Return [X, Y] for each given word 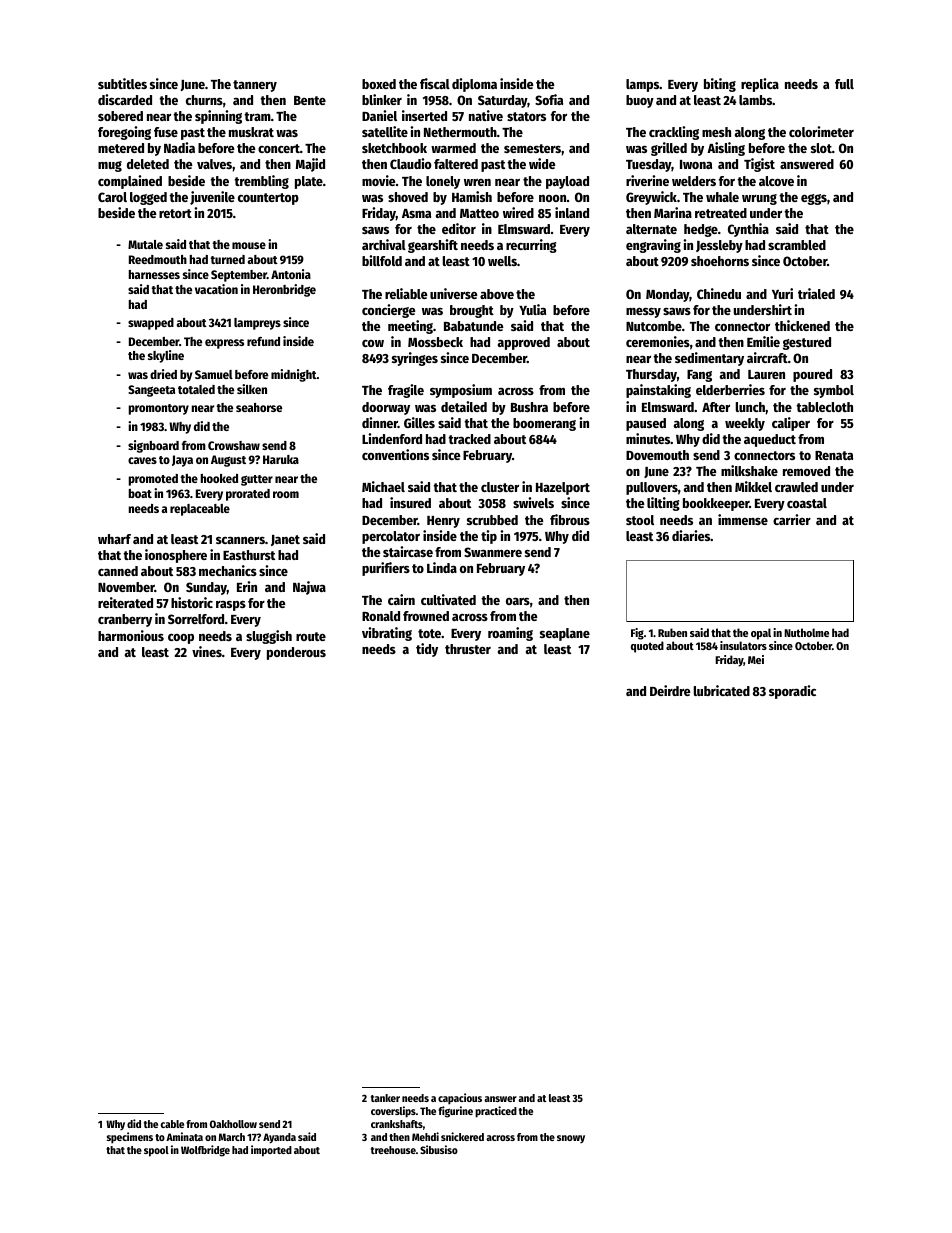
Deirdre [670, 690]
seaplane [565, 634]
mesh [716, 132]
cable [172, 1124]
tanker [385, 1098]
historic [192, 602]
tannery [255, 86]
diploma [474, 85]
